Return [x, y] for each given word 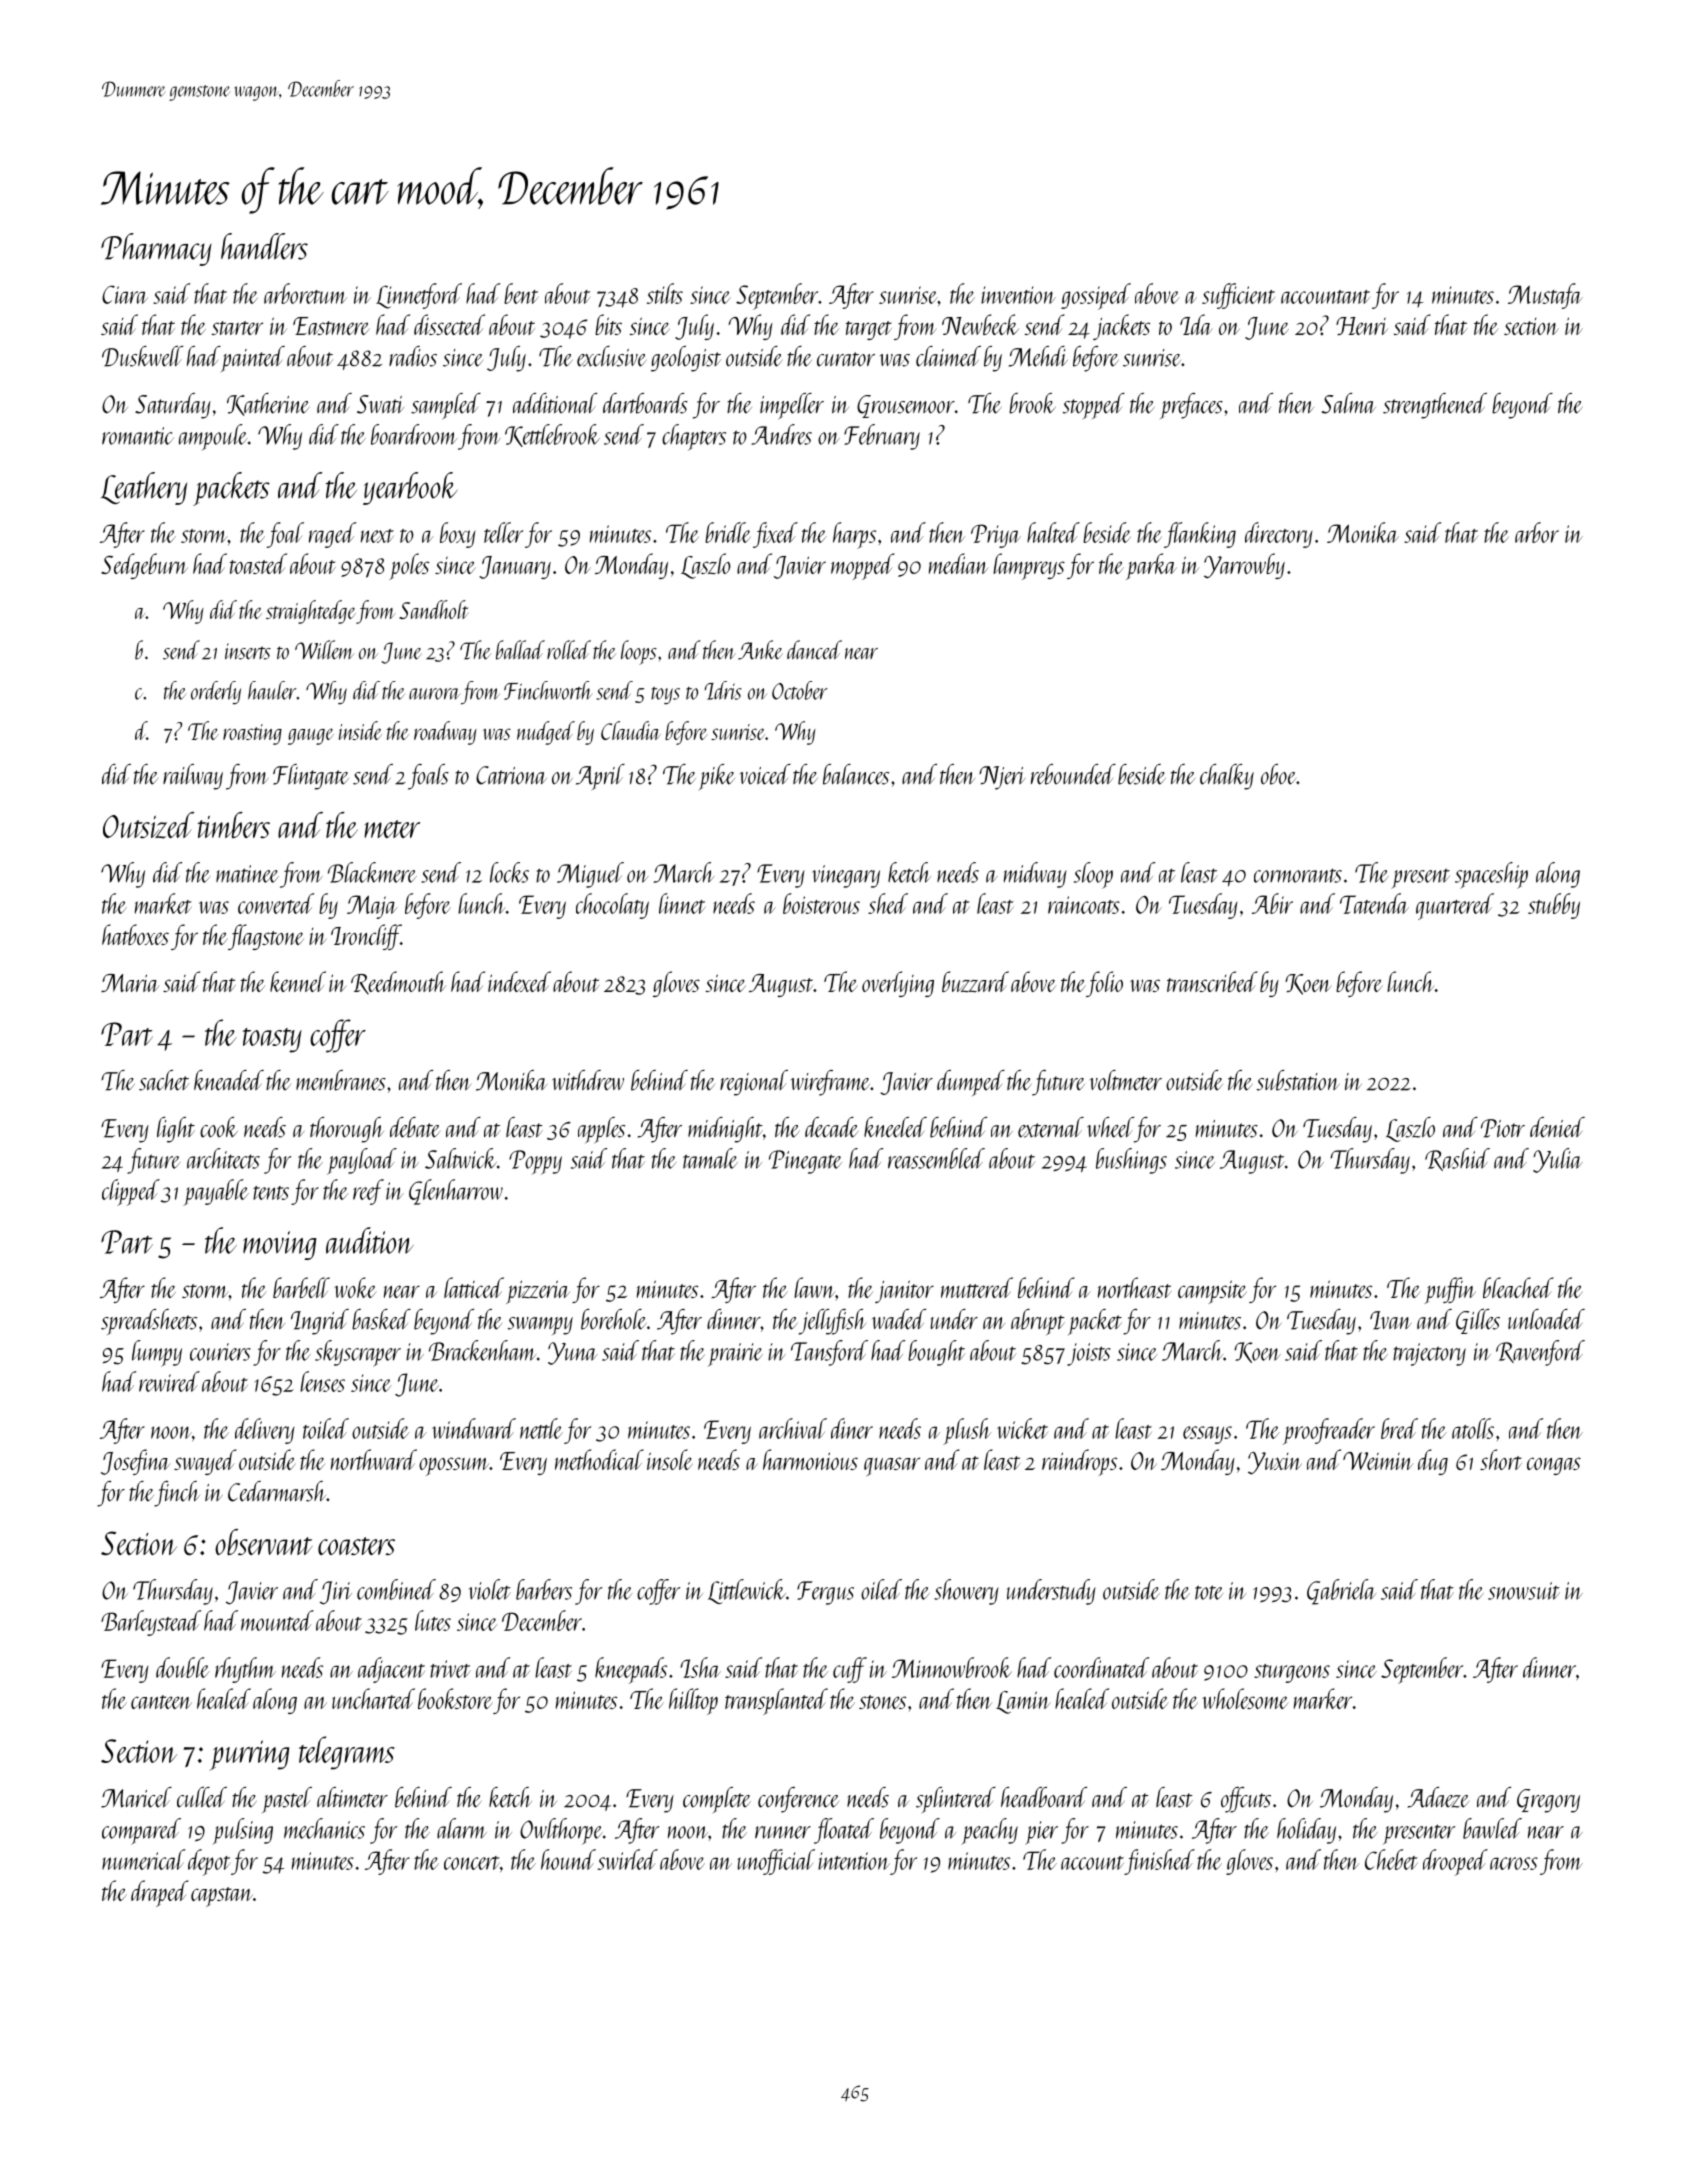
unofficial [776, 1862]
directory [1279, 535]
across [1514, 1863]
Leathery [144, 488]
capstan [222, 1897]
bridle [728, 532]
